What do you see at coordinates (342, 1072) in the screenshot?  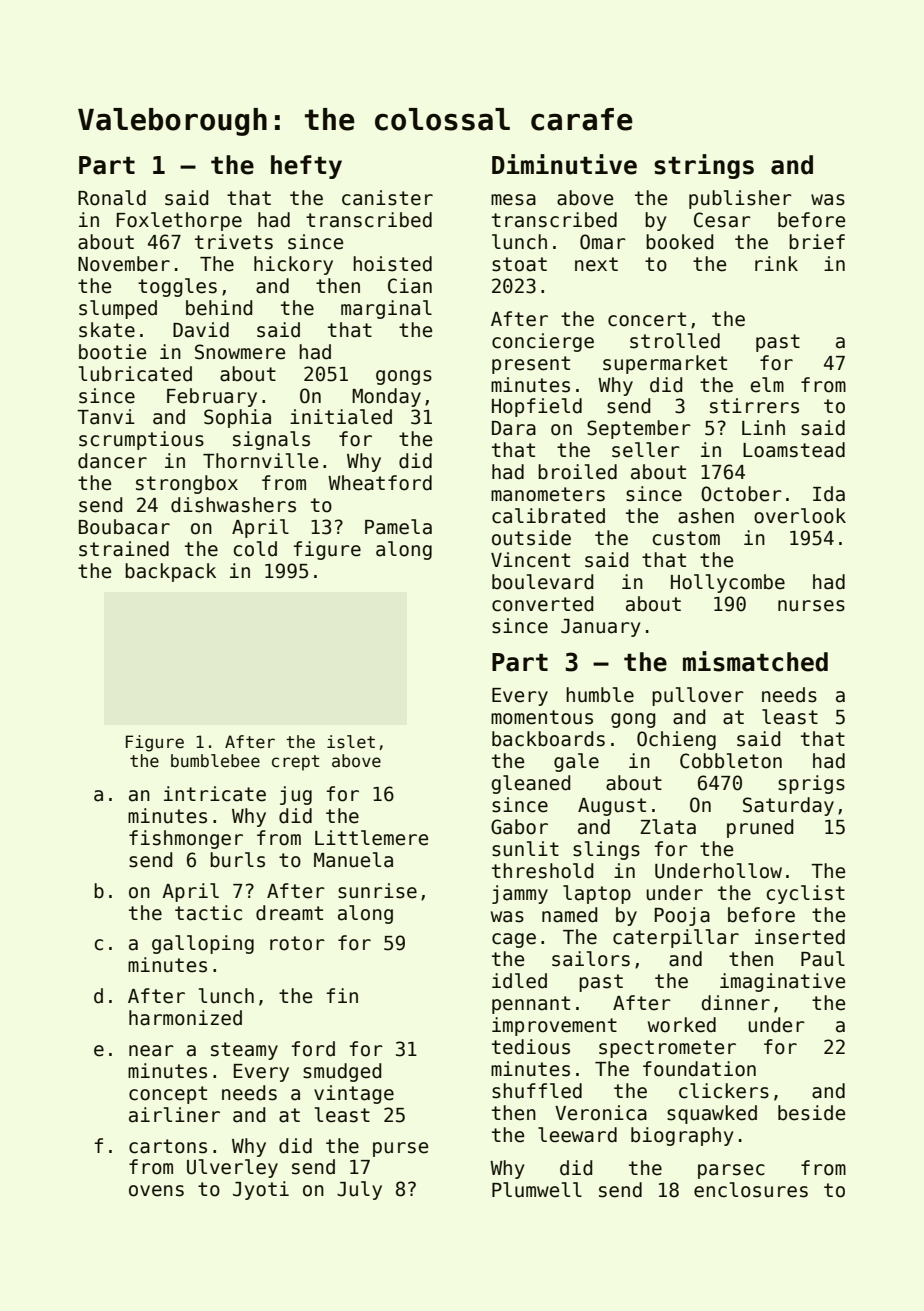 I see `smudged` at bounding box center [342, 1072].
